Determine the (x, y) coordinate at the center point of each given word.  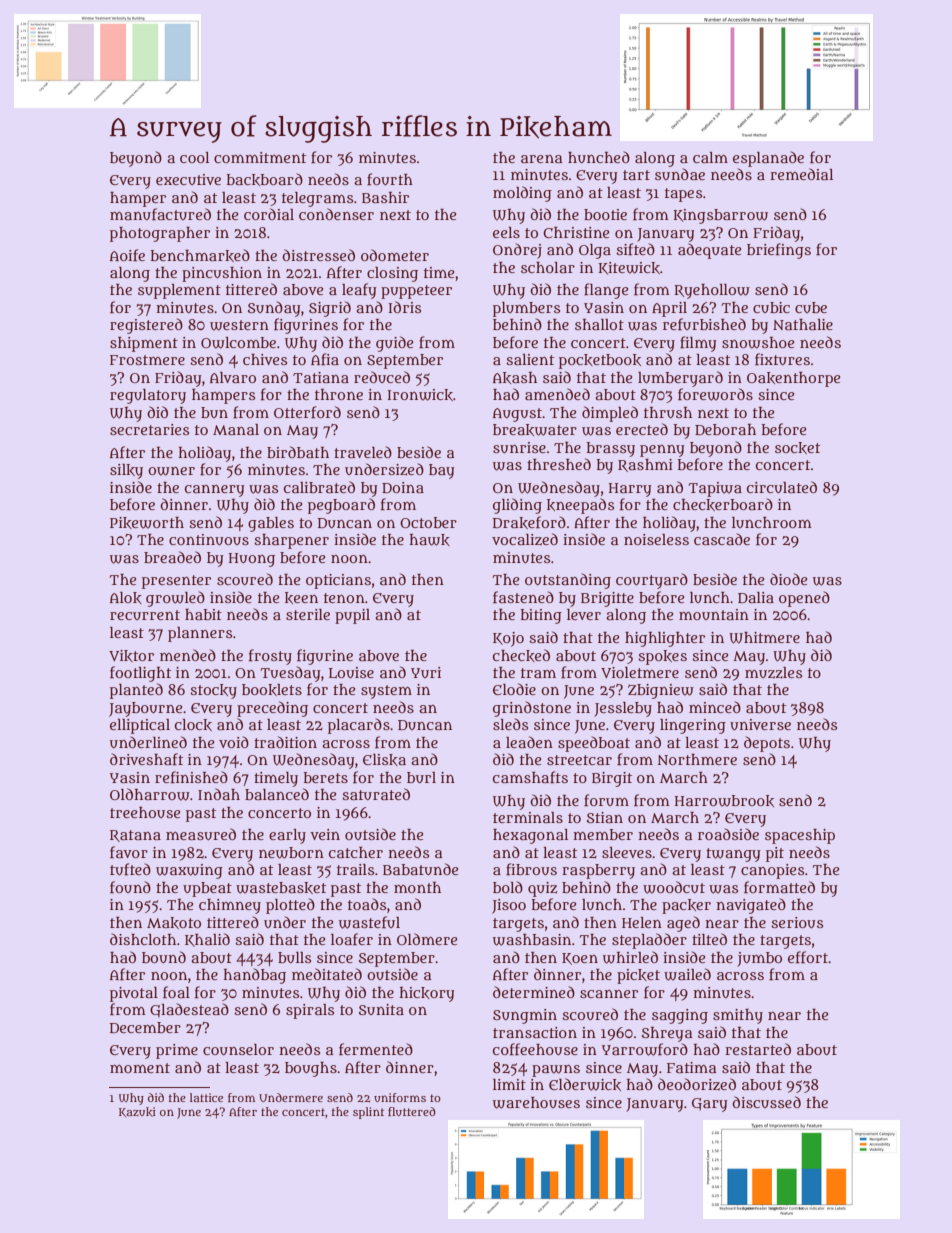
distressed (318, 255)
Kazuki (137, 1112)
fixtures (782, 359)
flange (606, 291)
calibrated (319, 487)
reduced (382, 377)
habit (203, 614)
